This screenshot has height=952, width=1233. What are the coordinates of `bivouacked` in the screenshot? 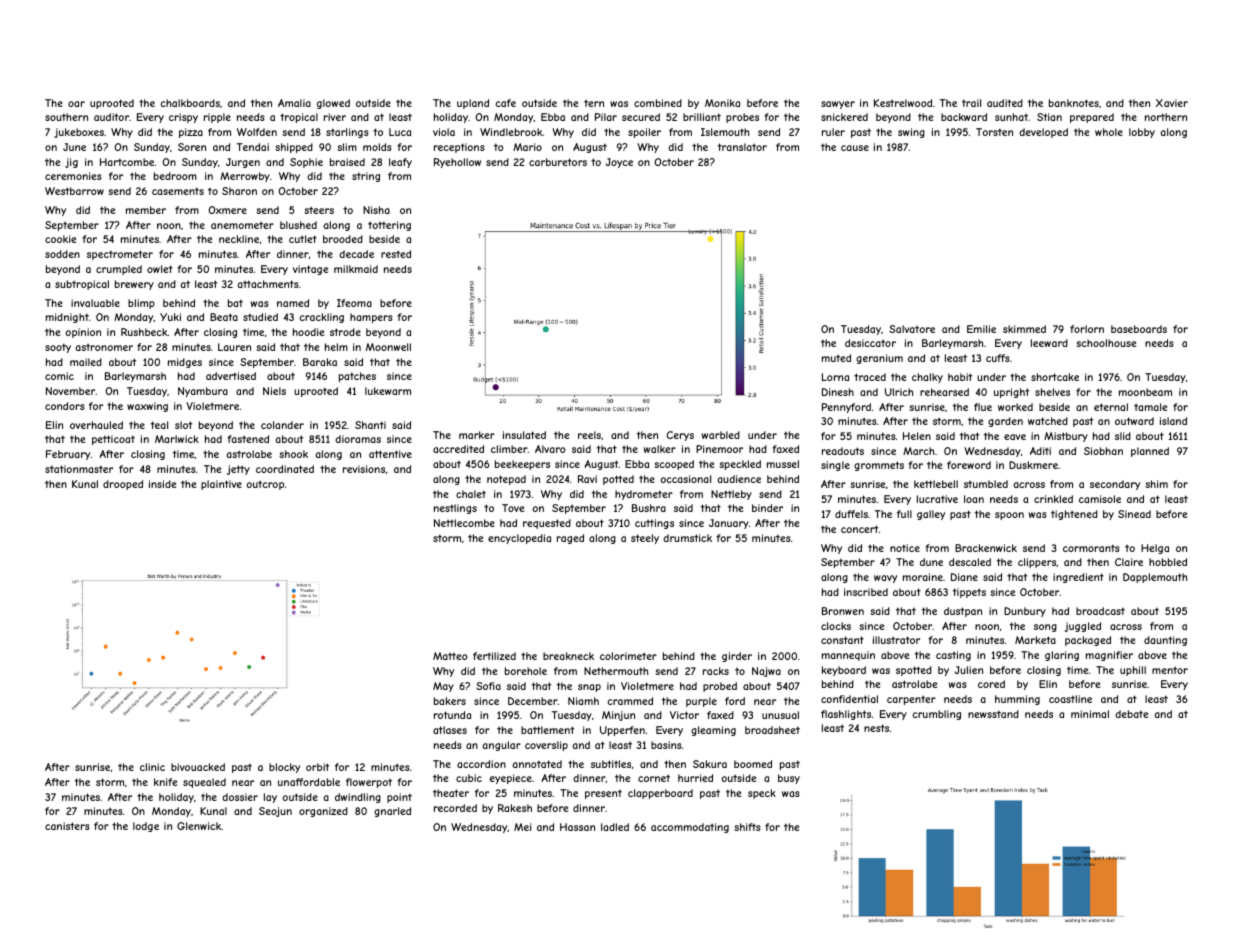 It's located at (198, 767).
